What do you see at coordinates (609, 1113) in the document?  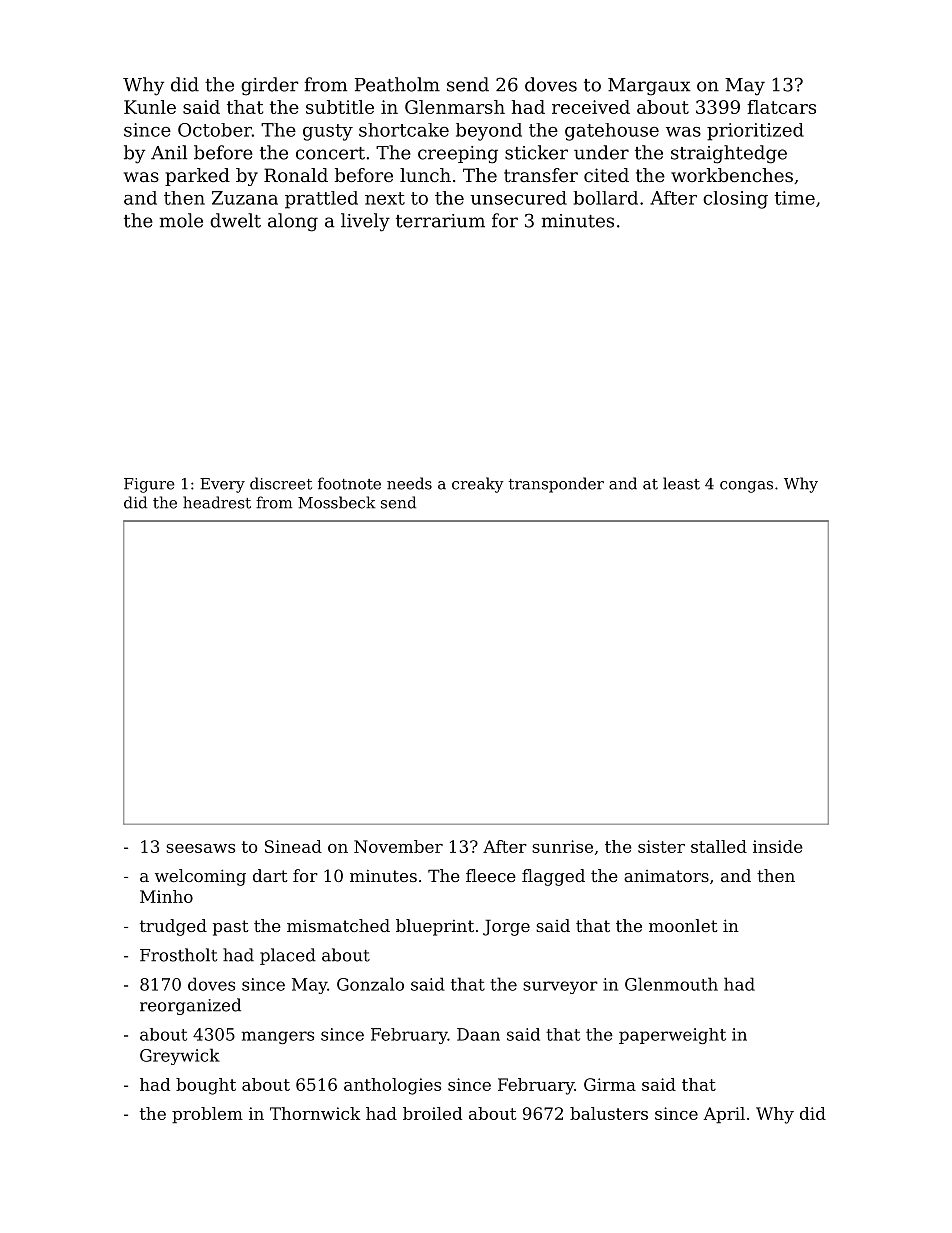 I see `balusters` at bounding box center [609, 1113].
